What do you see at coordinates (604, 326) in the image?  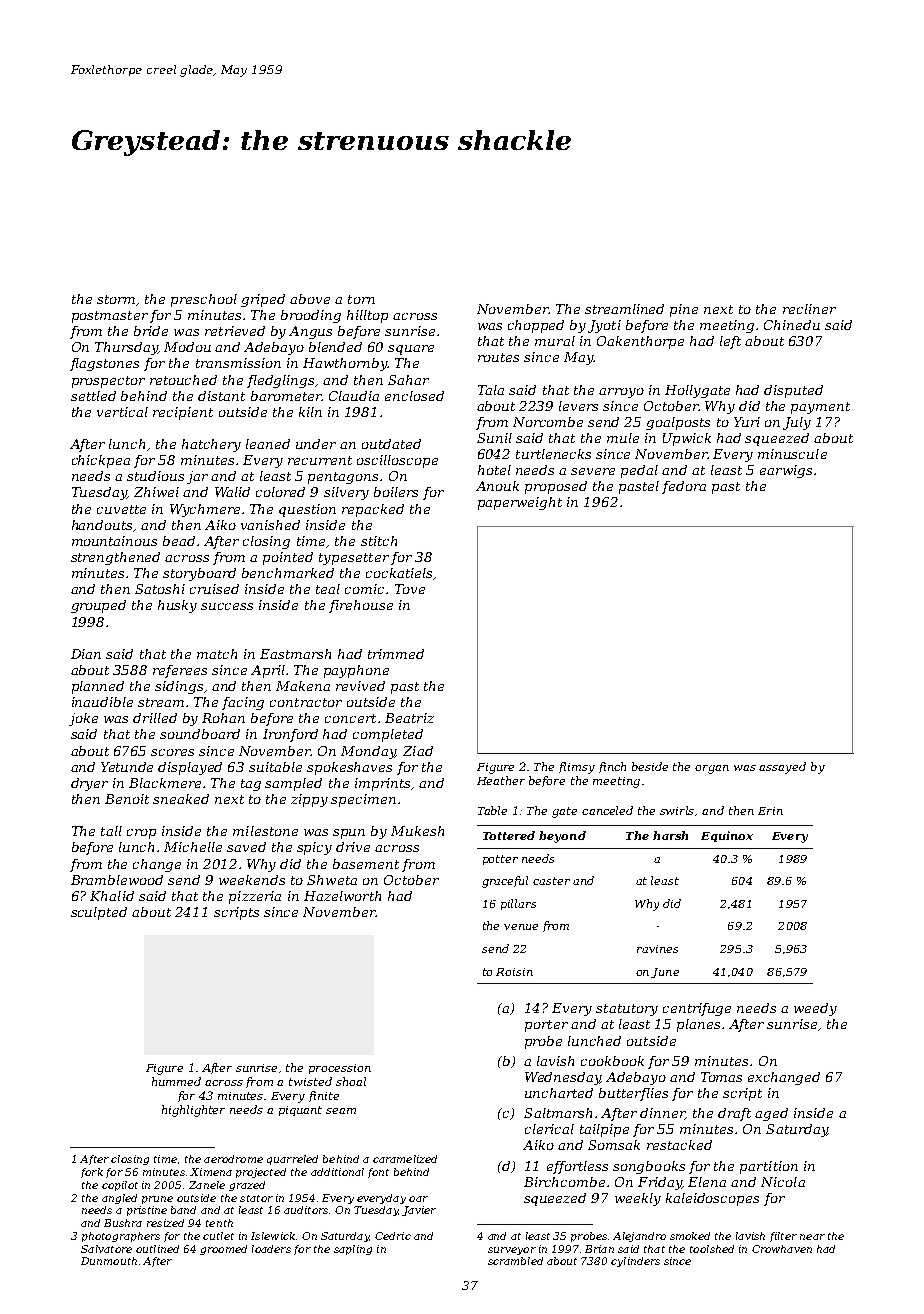 I see `Jyoti` at bounding box center [604, 326].
